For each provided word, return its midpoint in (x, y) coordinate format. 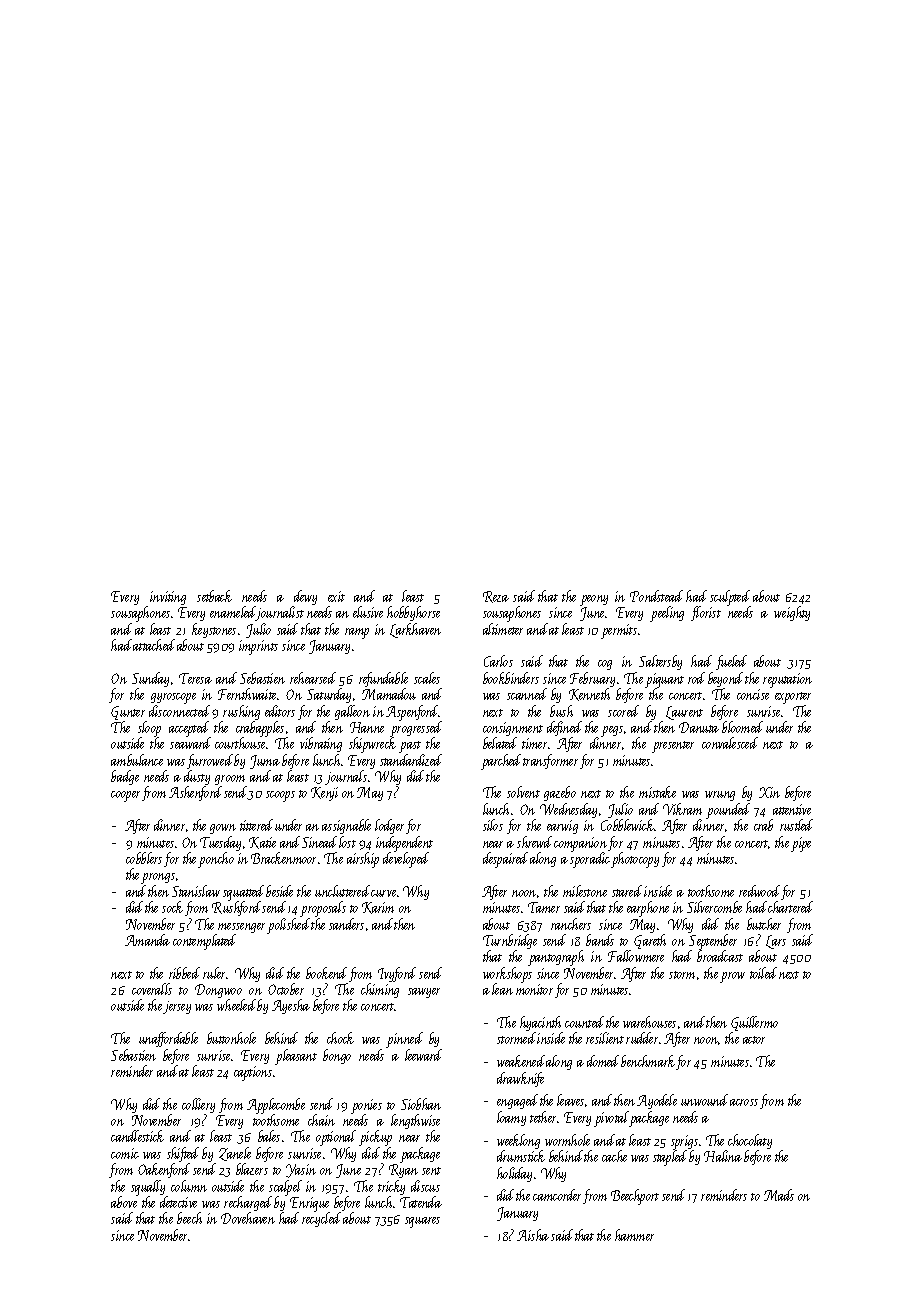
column (189, 1186)
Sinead (319, 842)
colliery (198, 1105)
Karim (378, 908)
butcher (764, 924)
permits (619, 631)
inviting (168, 598)
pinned (404, 1040)
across (744, 1102)
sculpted (730, 598)
